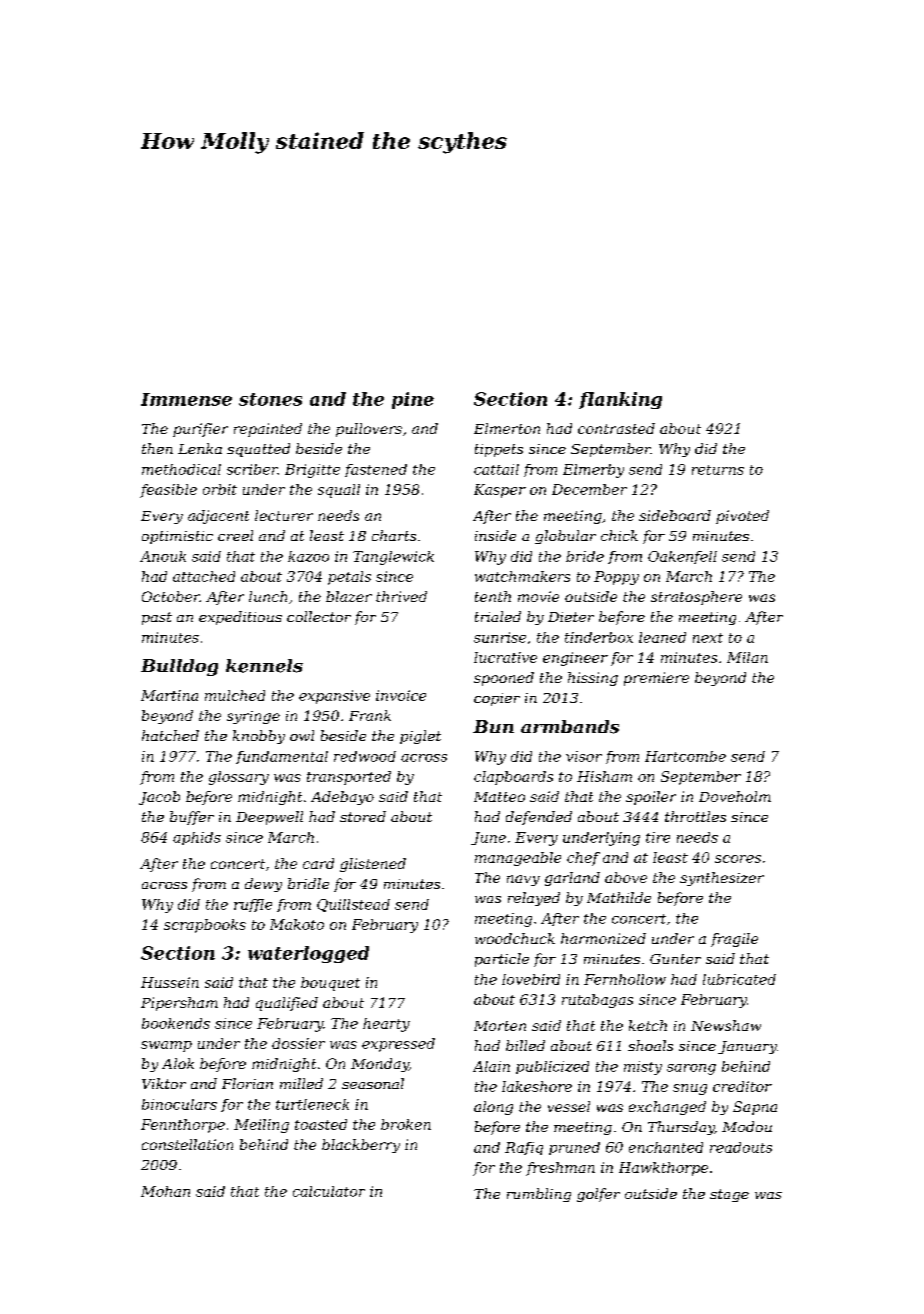 The height and width of the page is (1314, 924). Describe the element at coordinates (507, 428) in the page. I see `Elmerton` at that location.
